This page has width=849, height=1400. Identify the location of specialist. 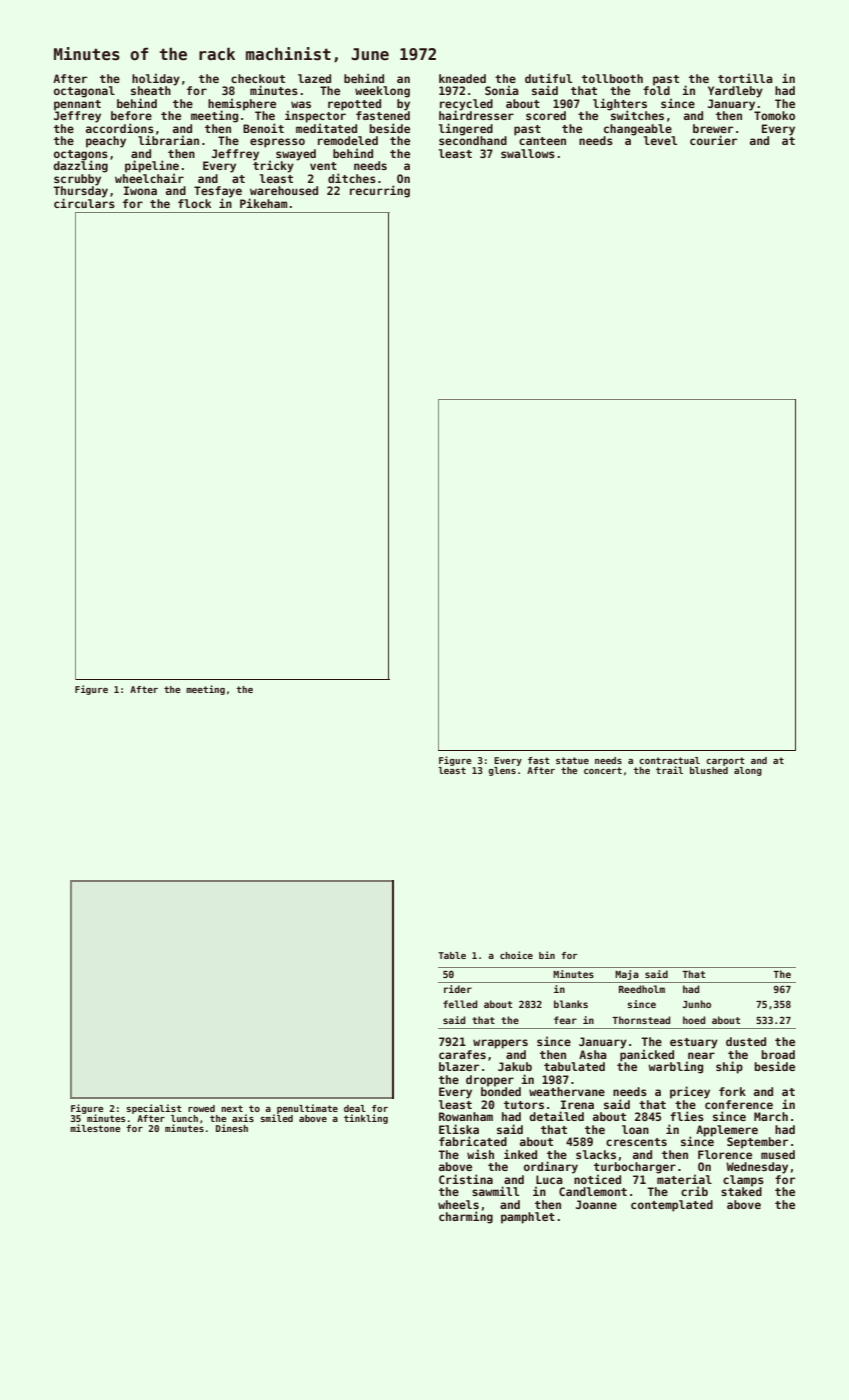
(154, 1109).
